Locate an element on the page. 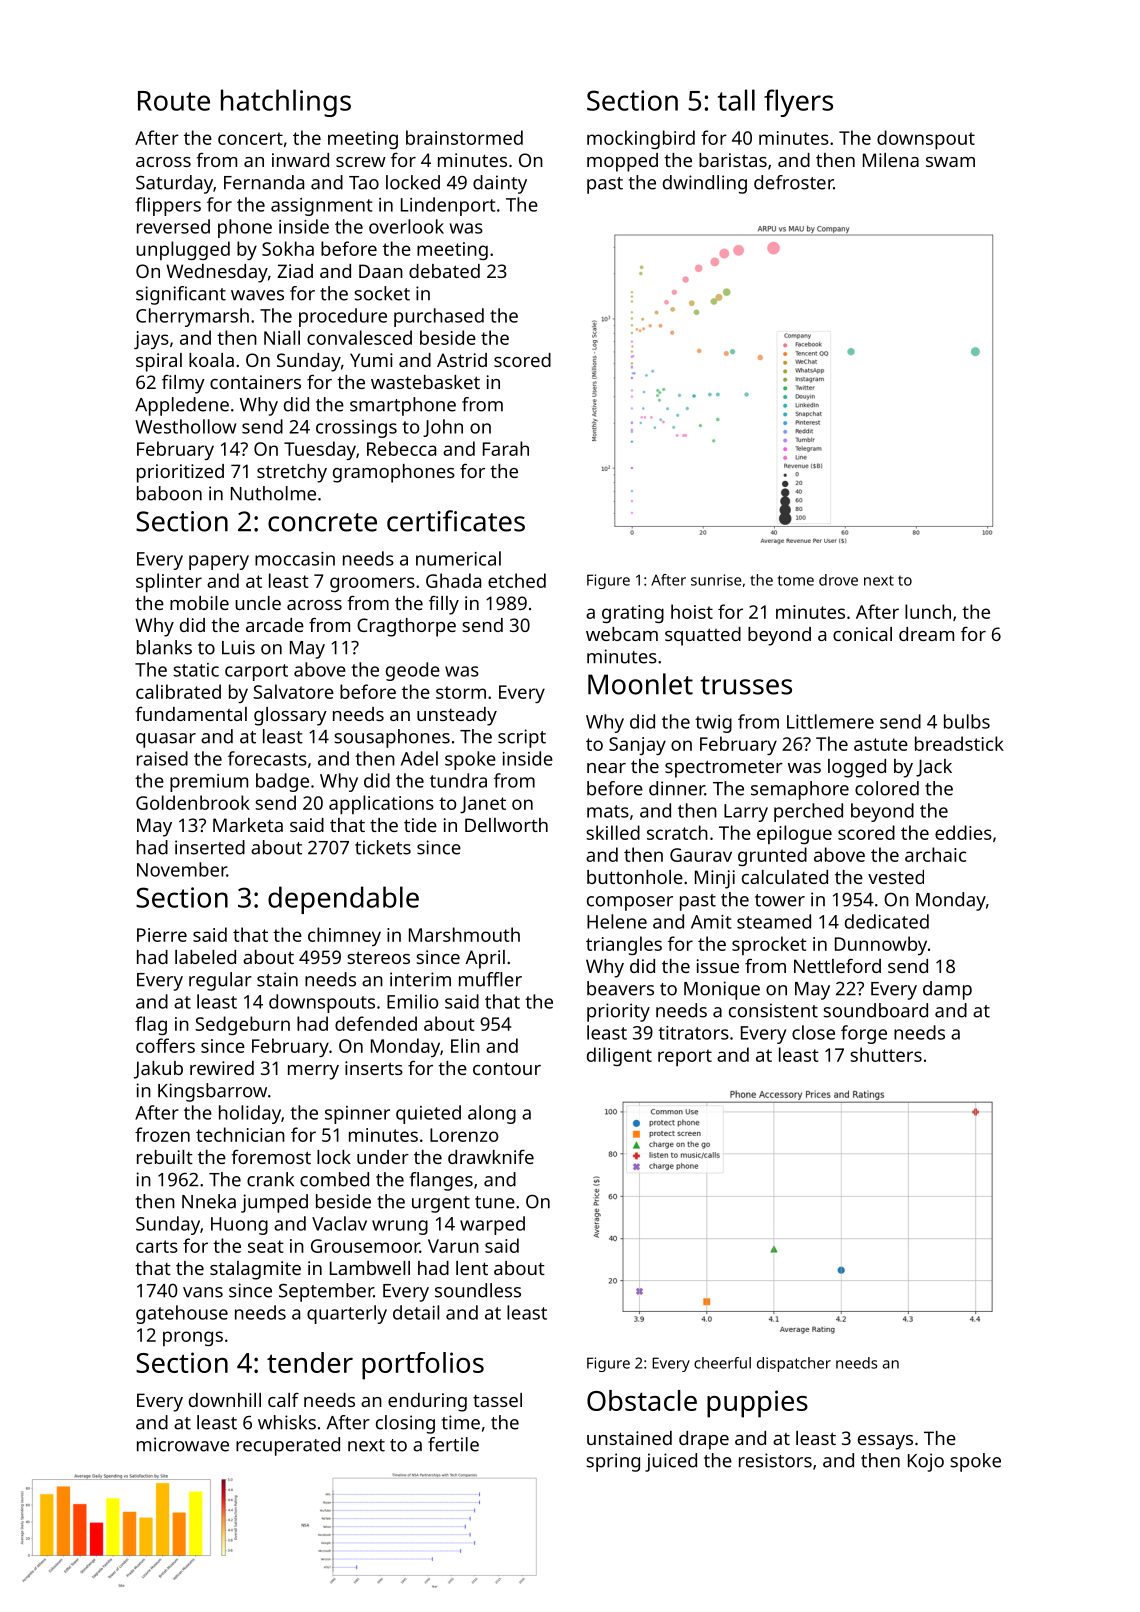  regular is located at coordinates (220, 981).
